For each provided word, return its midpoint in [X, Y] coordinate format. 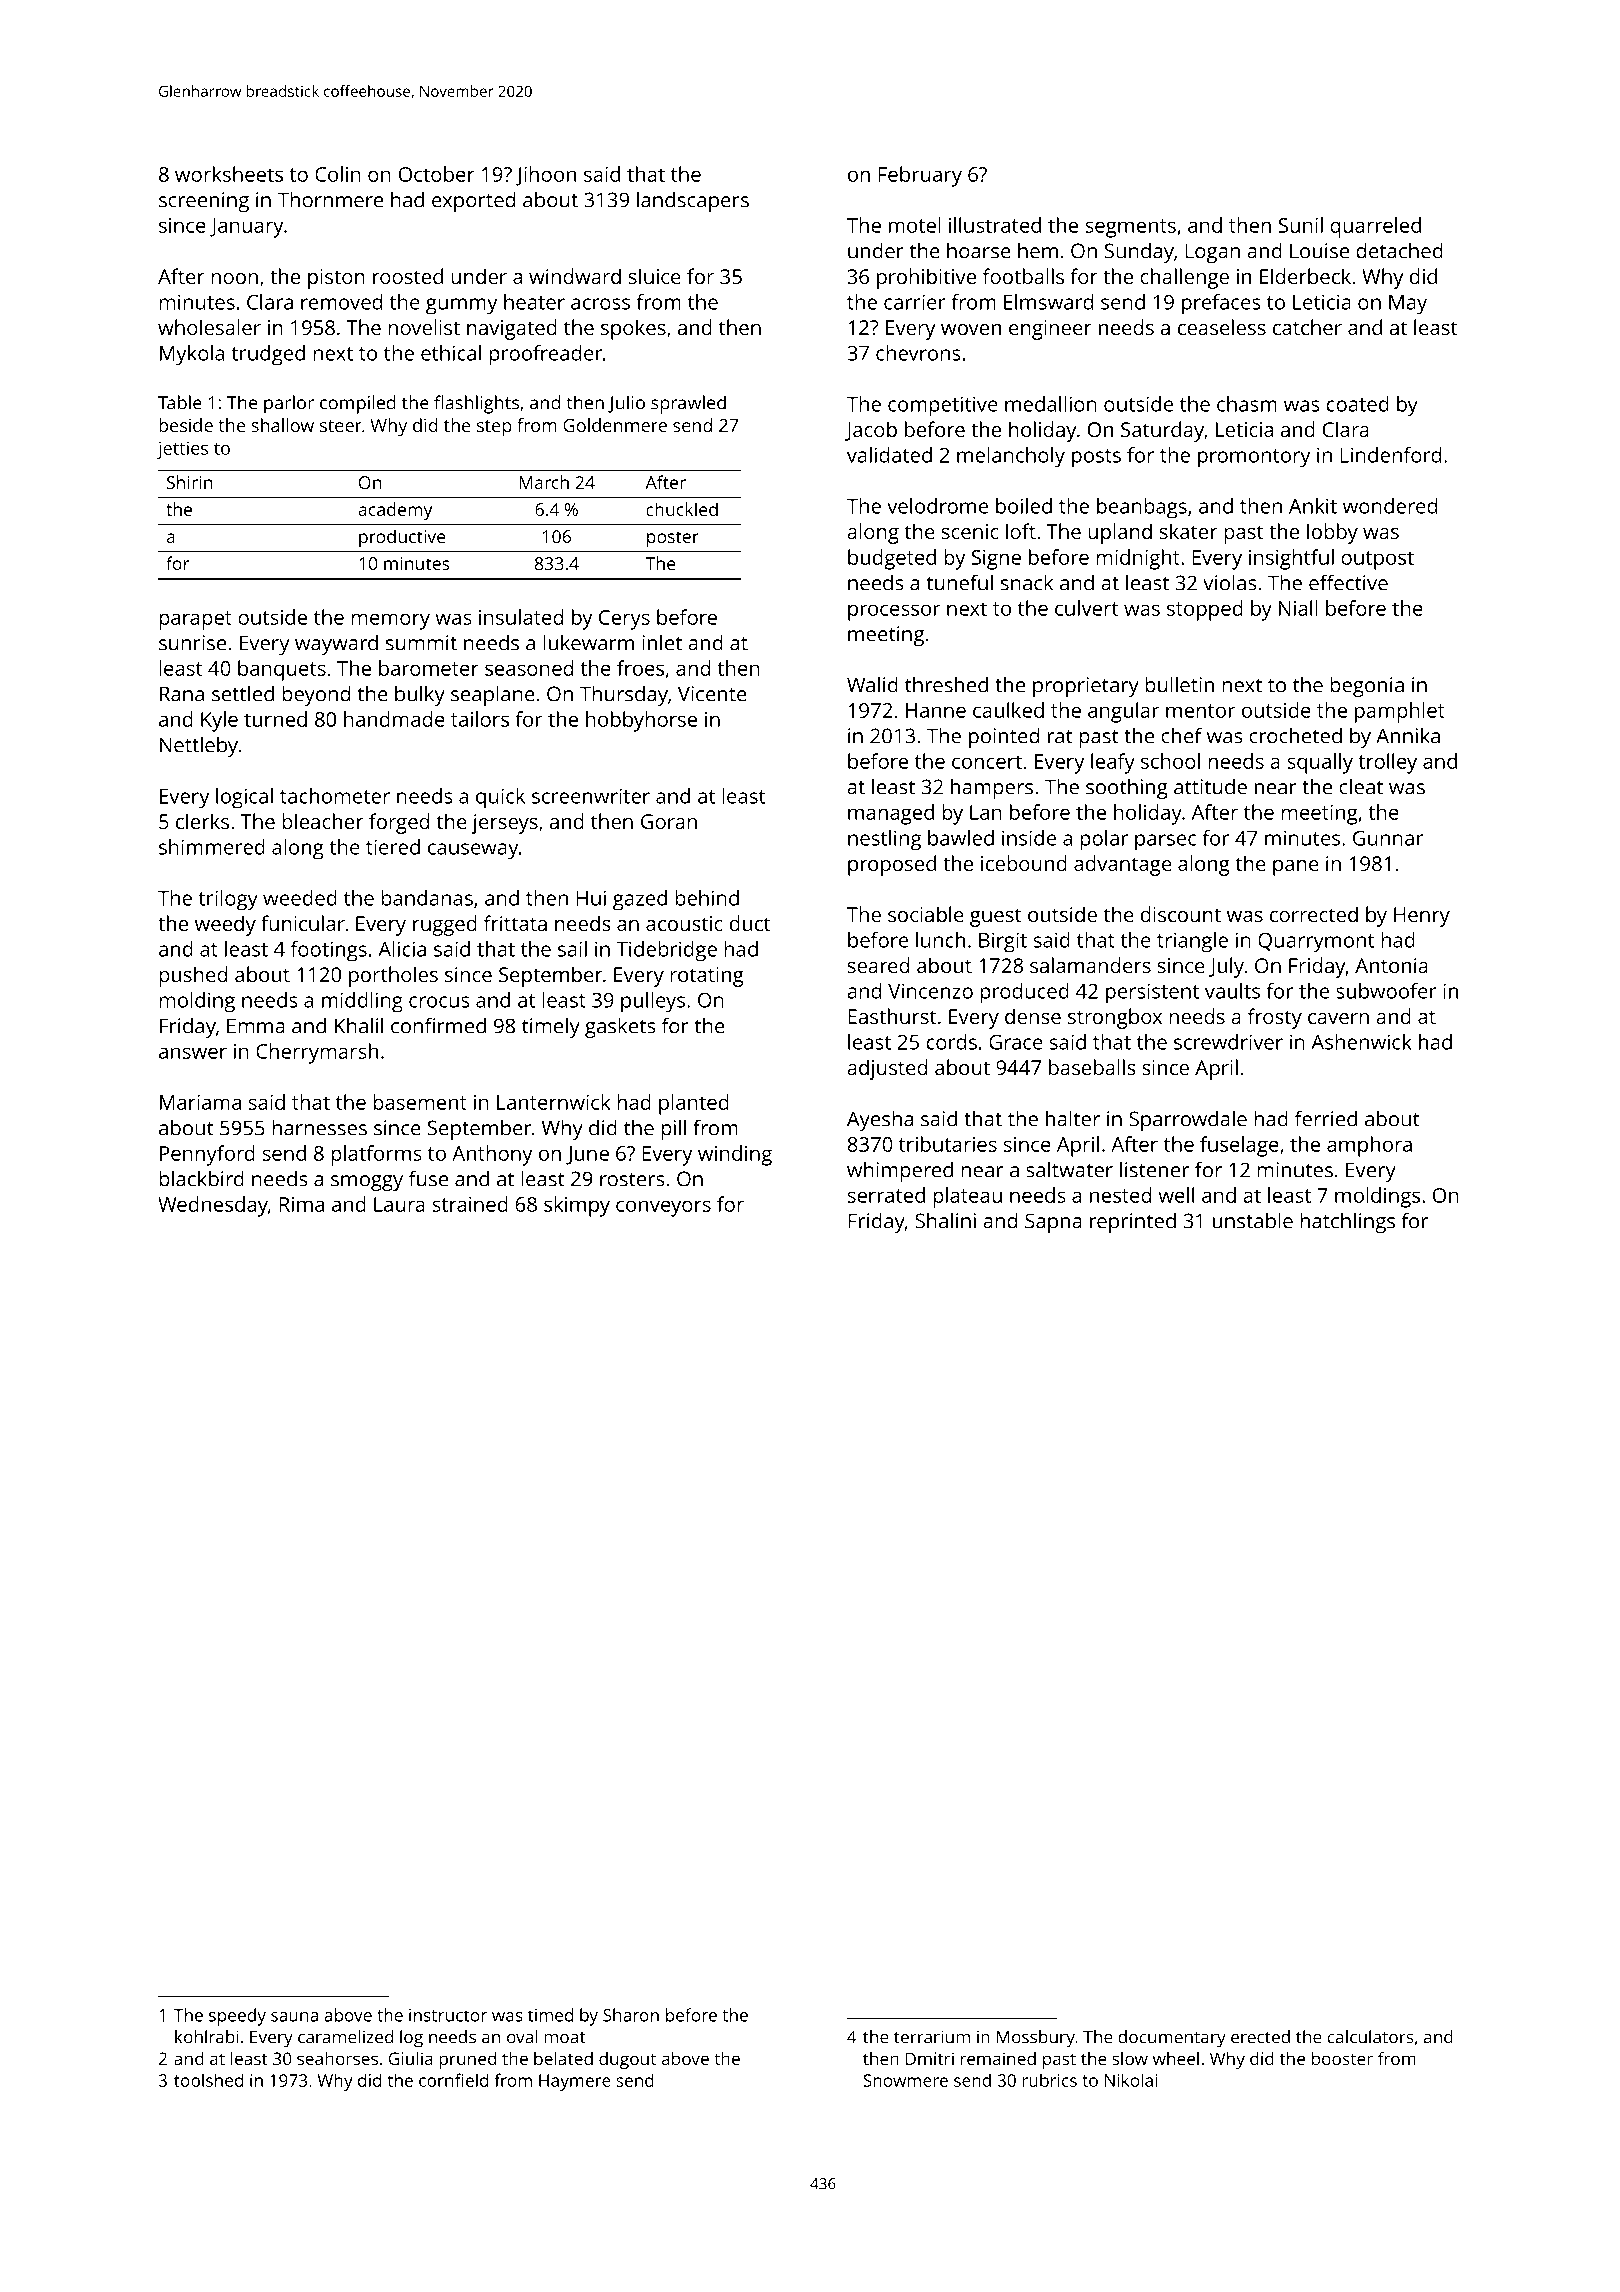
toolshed [208, 2080]
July [1226, 967]
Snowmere [905, 2080]
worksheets [229, 174]
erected [1260, 2037]
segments [1130, 228]
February [920, 176]
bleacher [322, 821]
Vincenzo [930, 991]
